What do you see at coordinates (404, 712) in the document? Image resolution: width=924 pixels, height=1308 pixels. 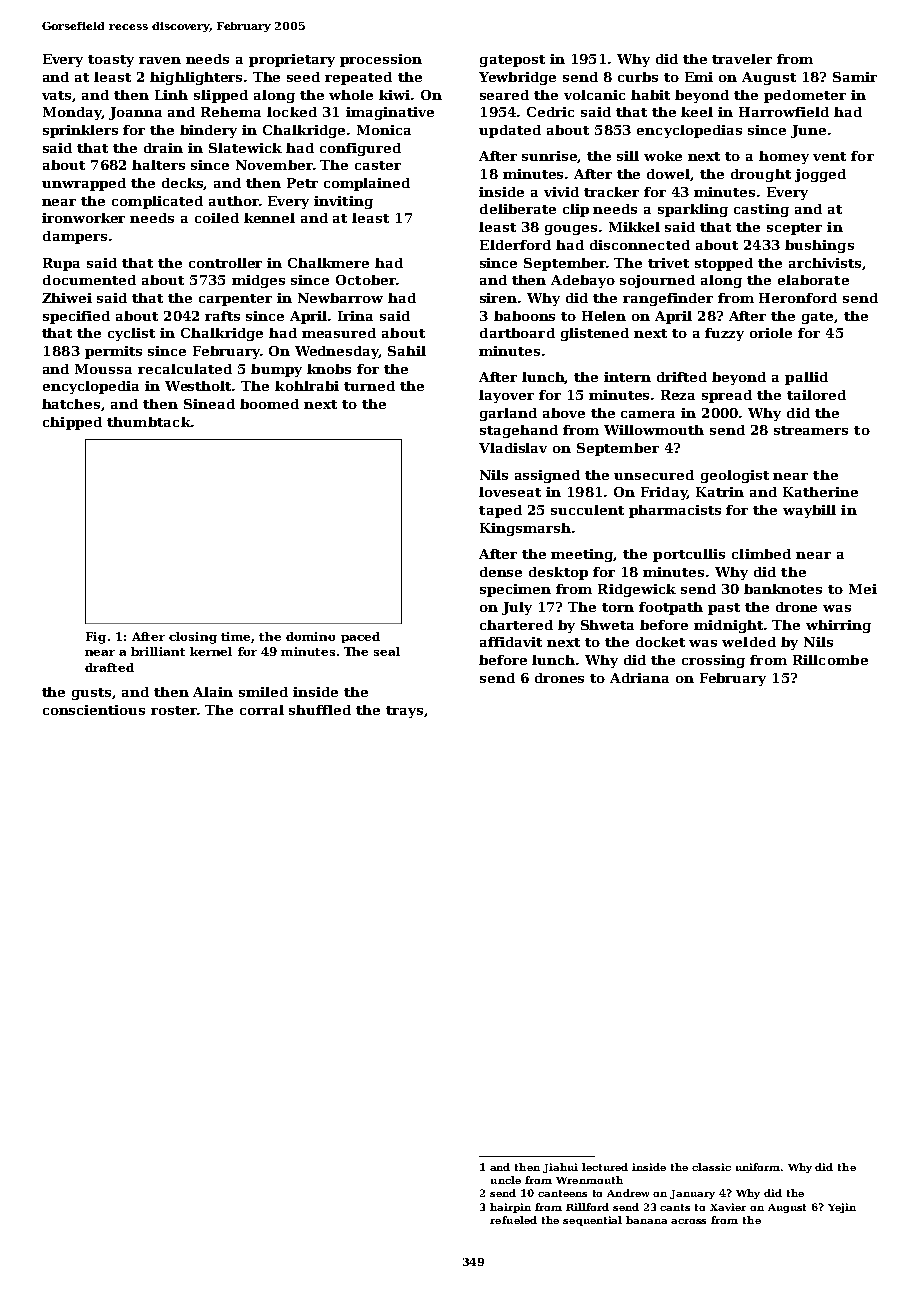 I see `trays` at bounding box center [404, 712].
